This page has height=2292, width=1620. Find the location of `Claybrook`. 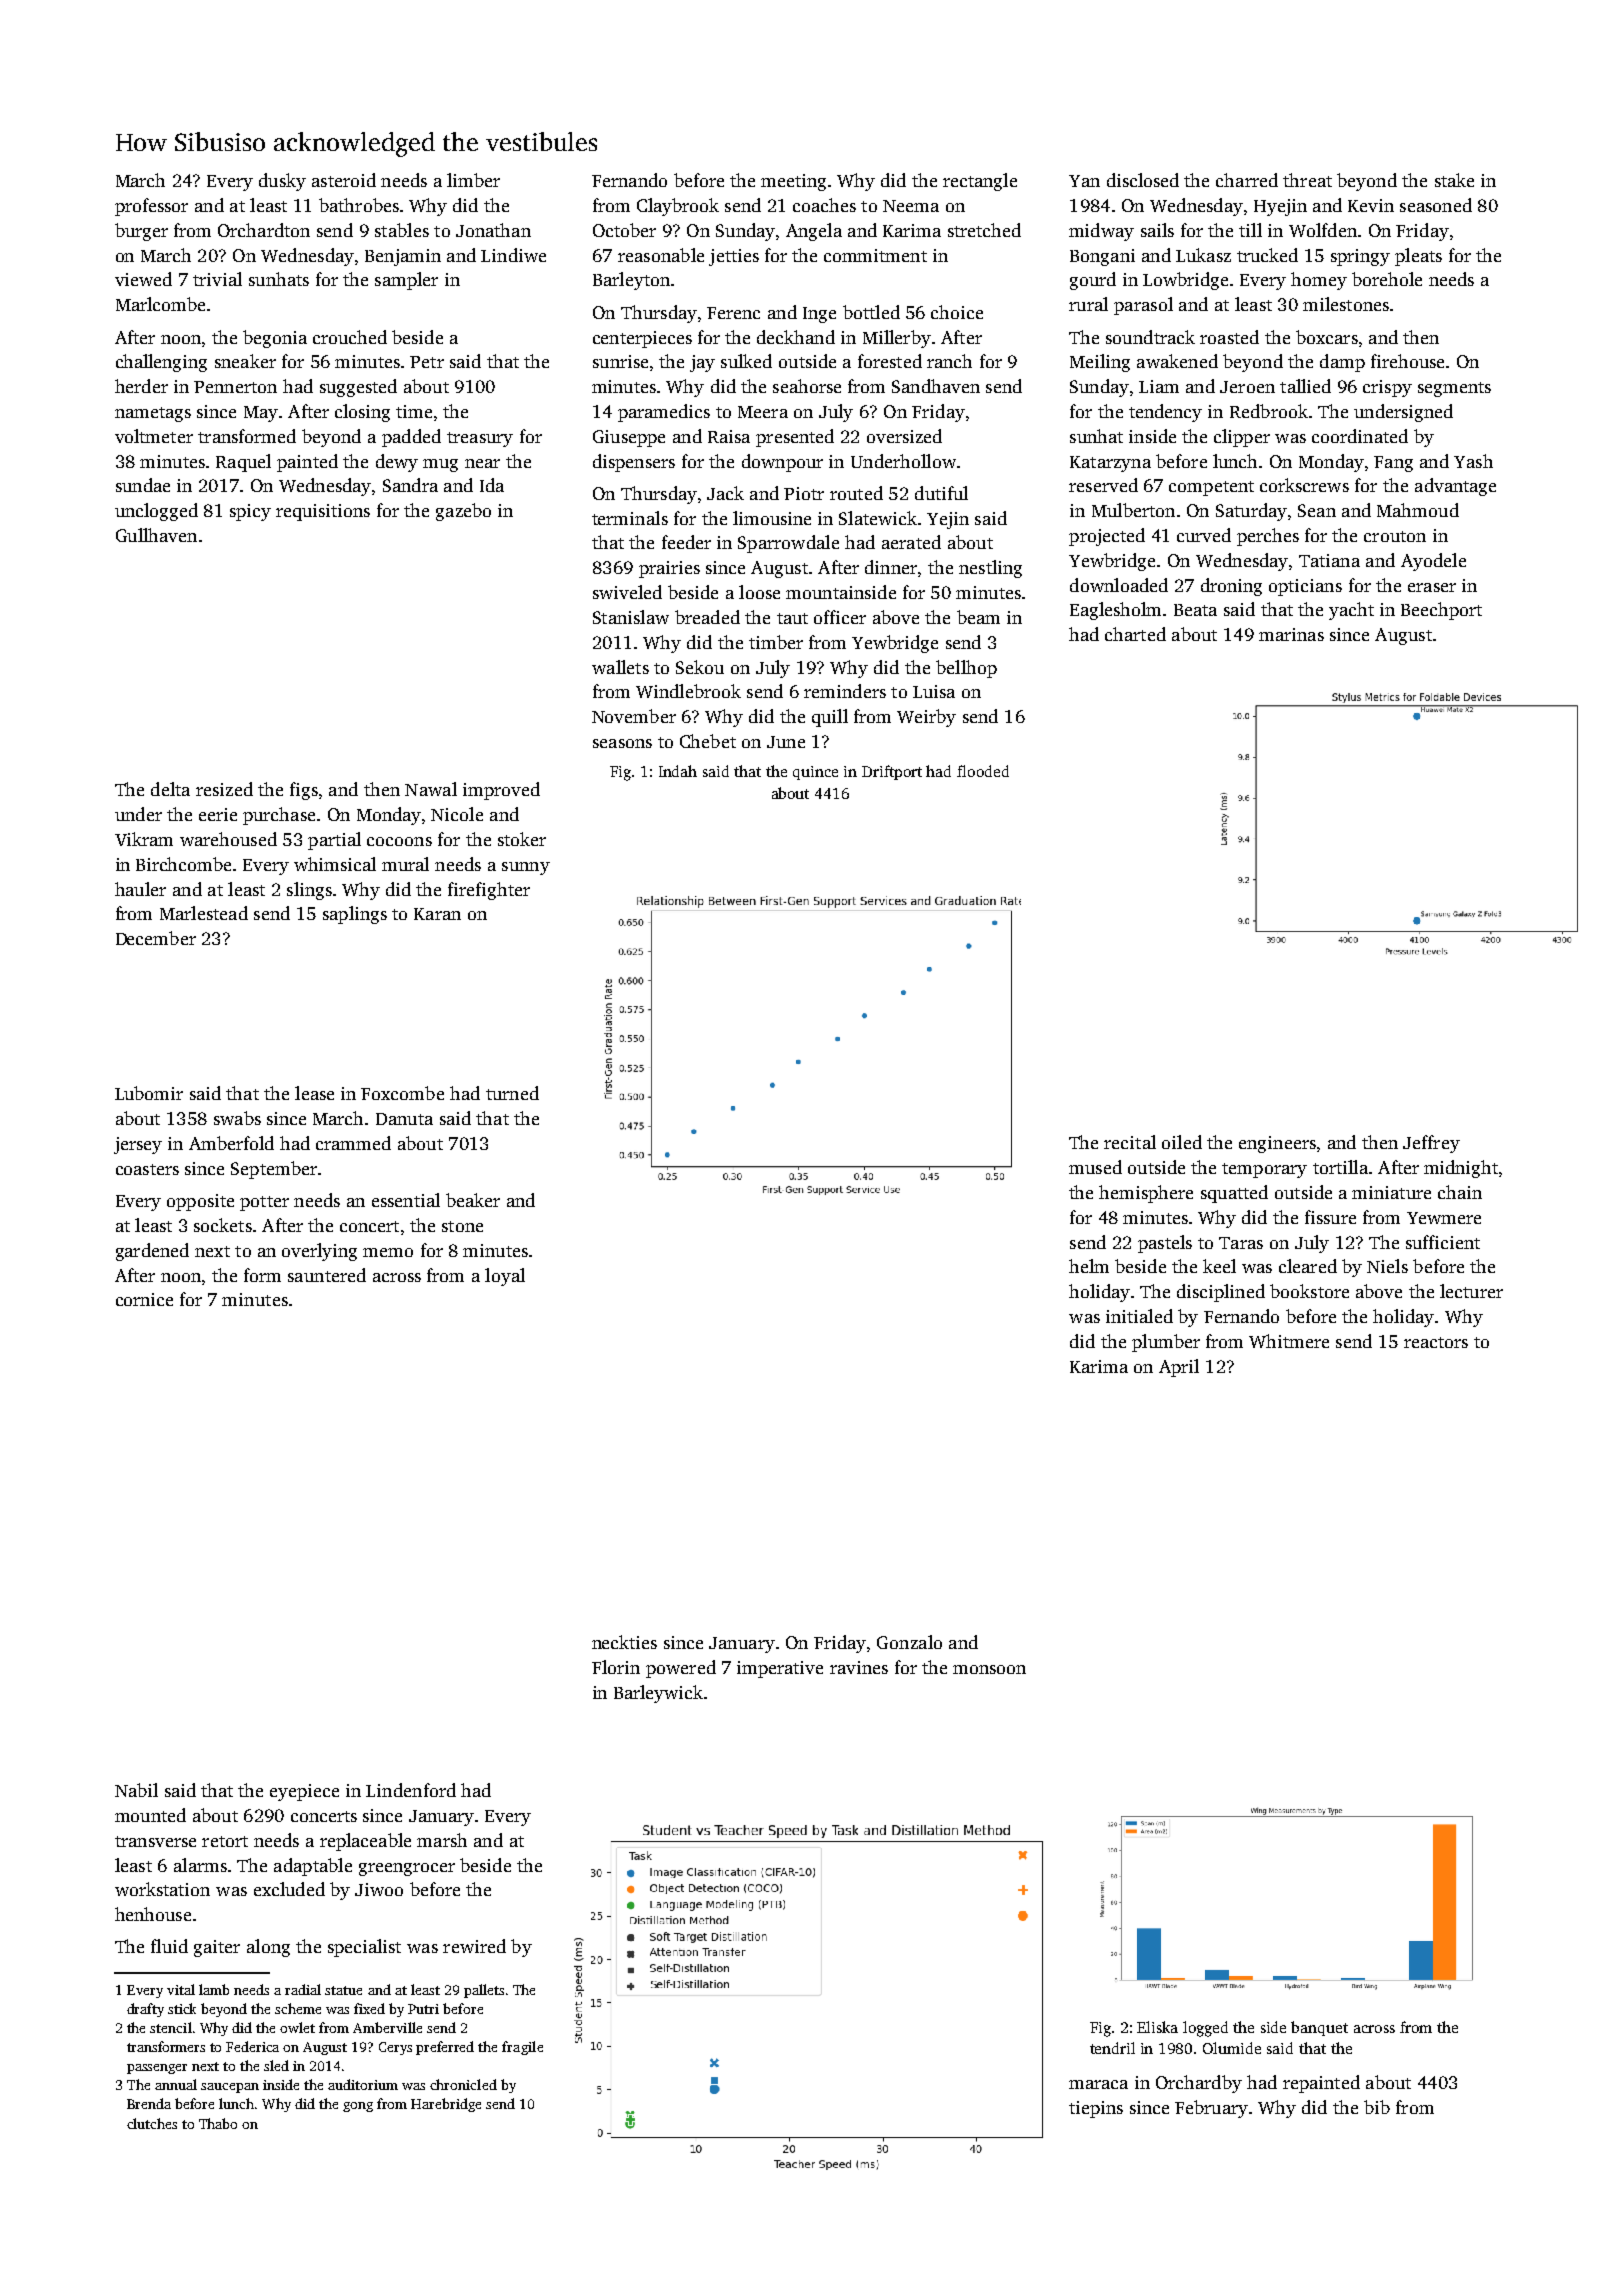

Claybrook is located at coordinates (678, 207).
